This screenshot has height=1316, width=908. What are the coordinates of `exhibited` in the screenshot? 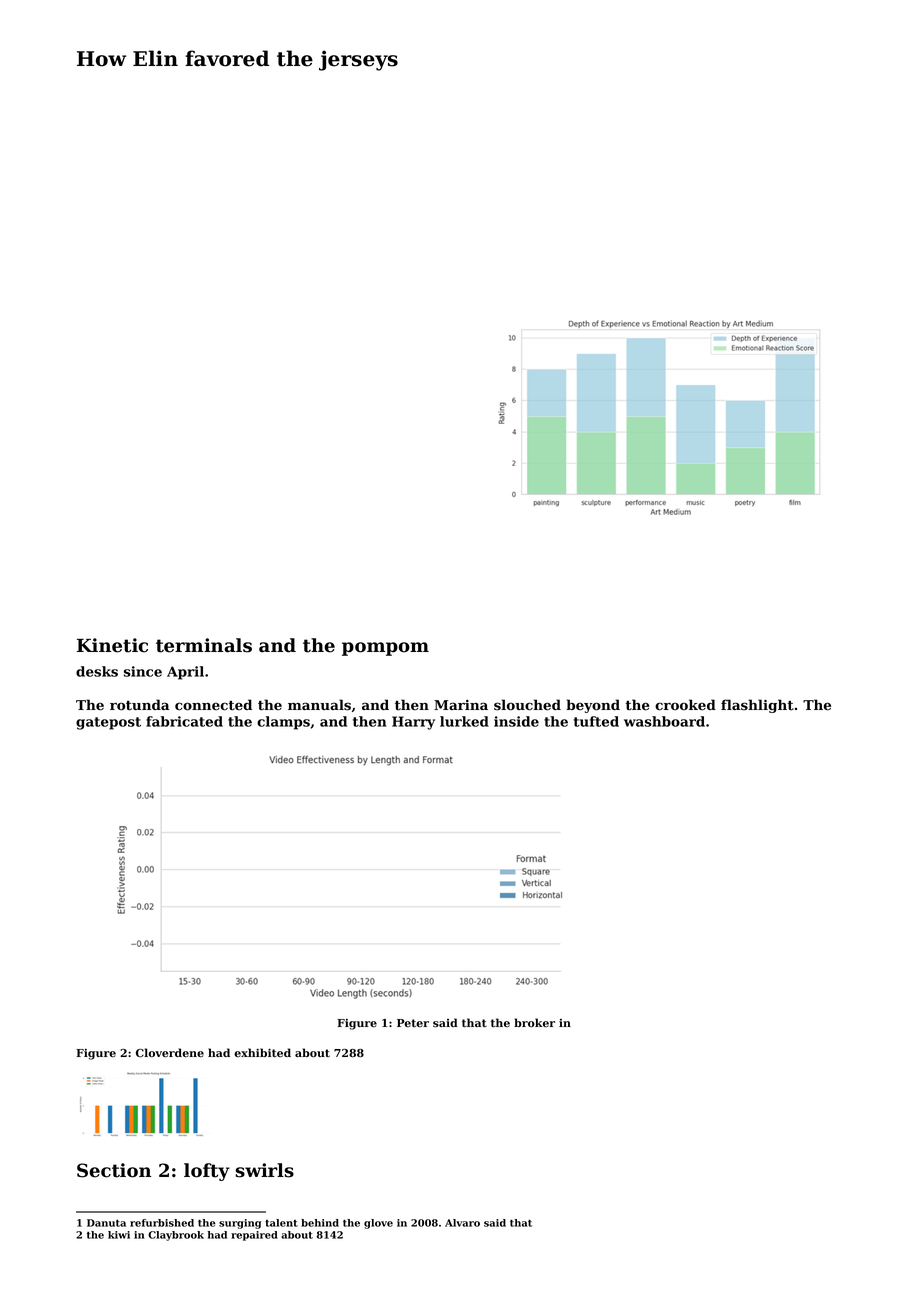 It's located at (262, 1053).
